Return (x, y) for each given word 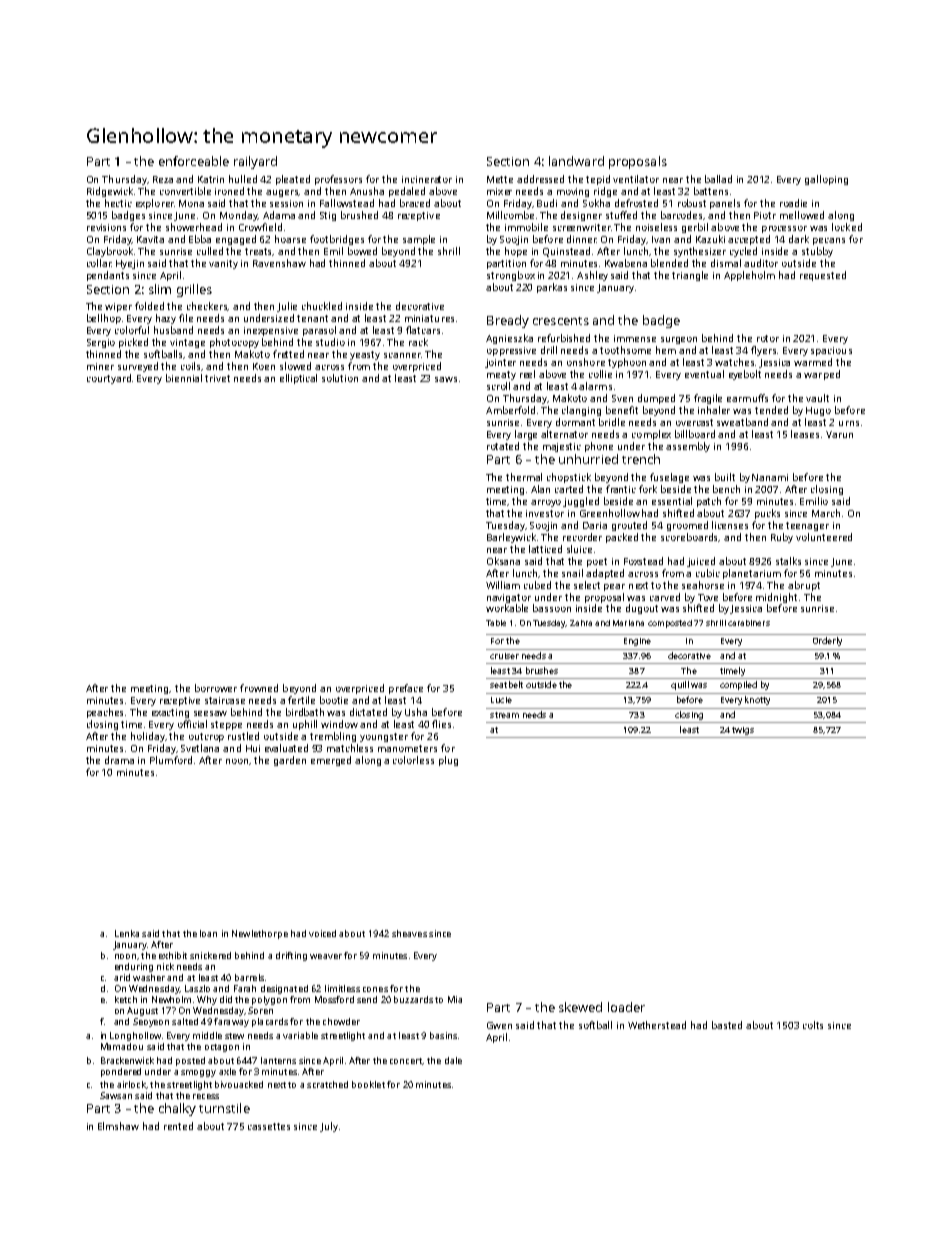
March (826, 513)
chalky (177, 1109)
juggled (581, 502)
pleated (293, 180)
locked (847, 227)
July (329, 1127)
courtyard (109, 379)
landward (576, 161)
